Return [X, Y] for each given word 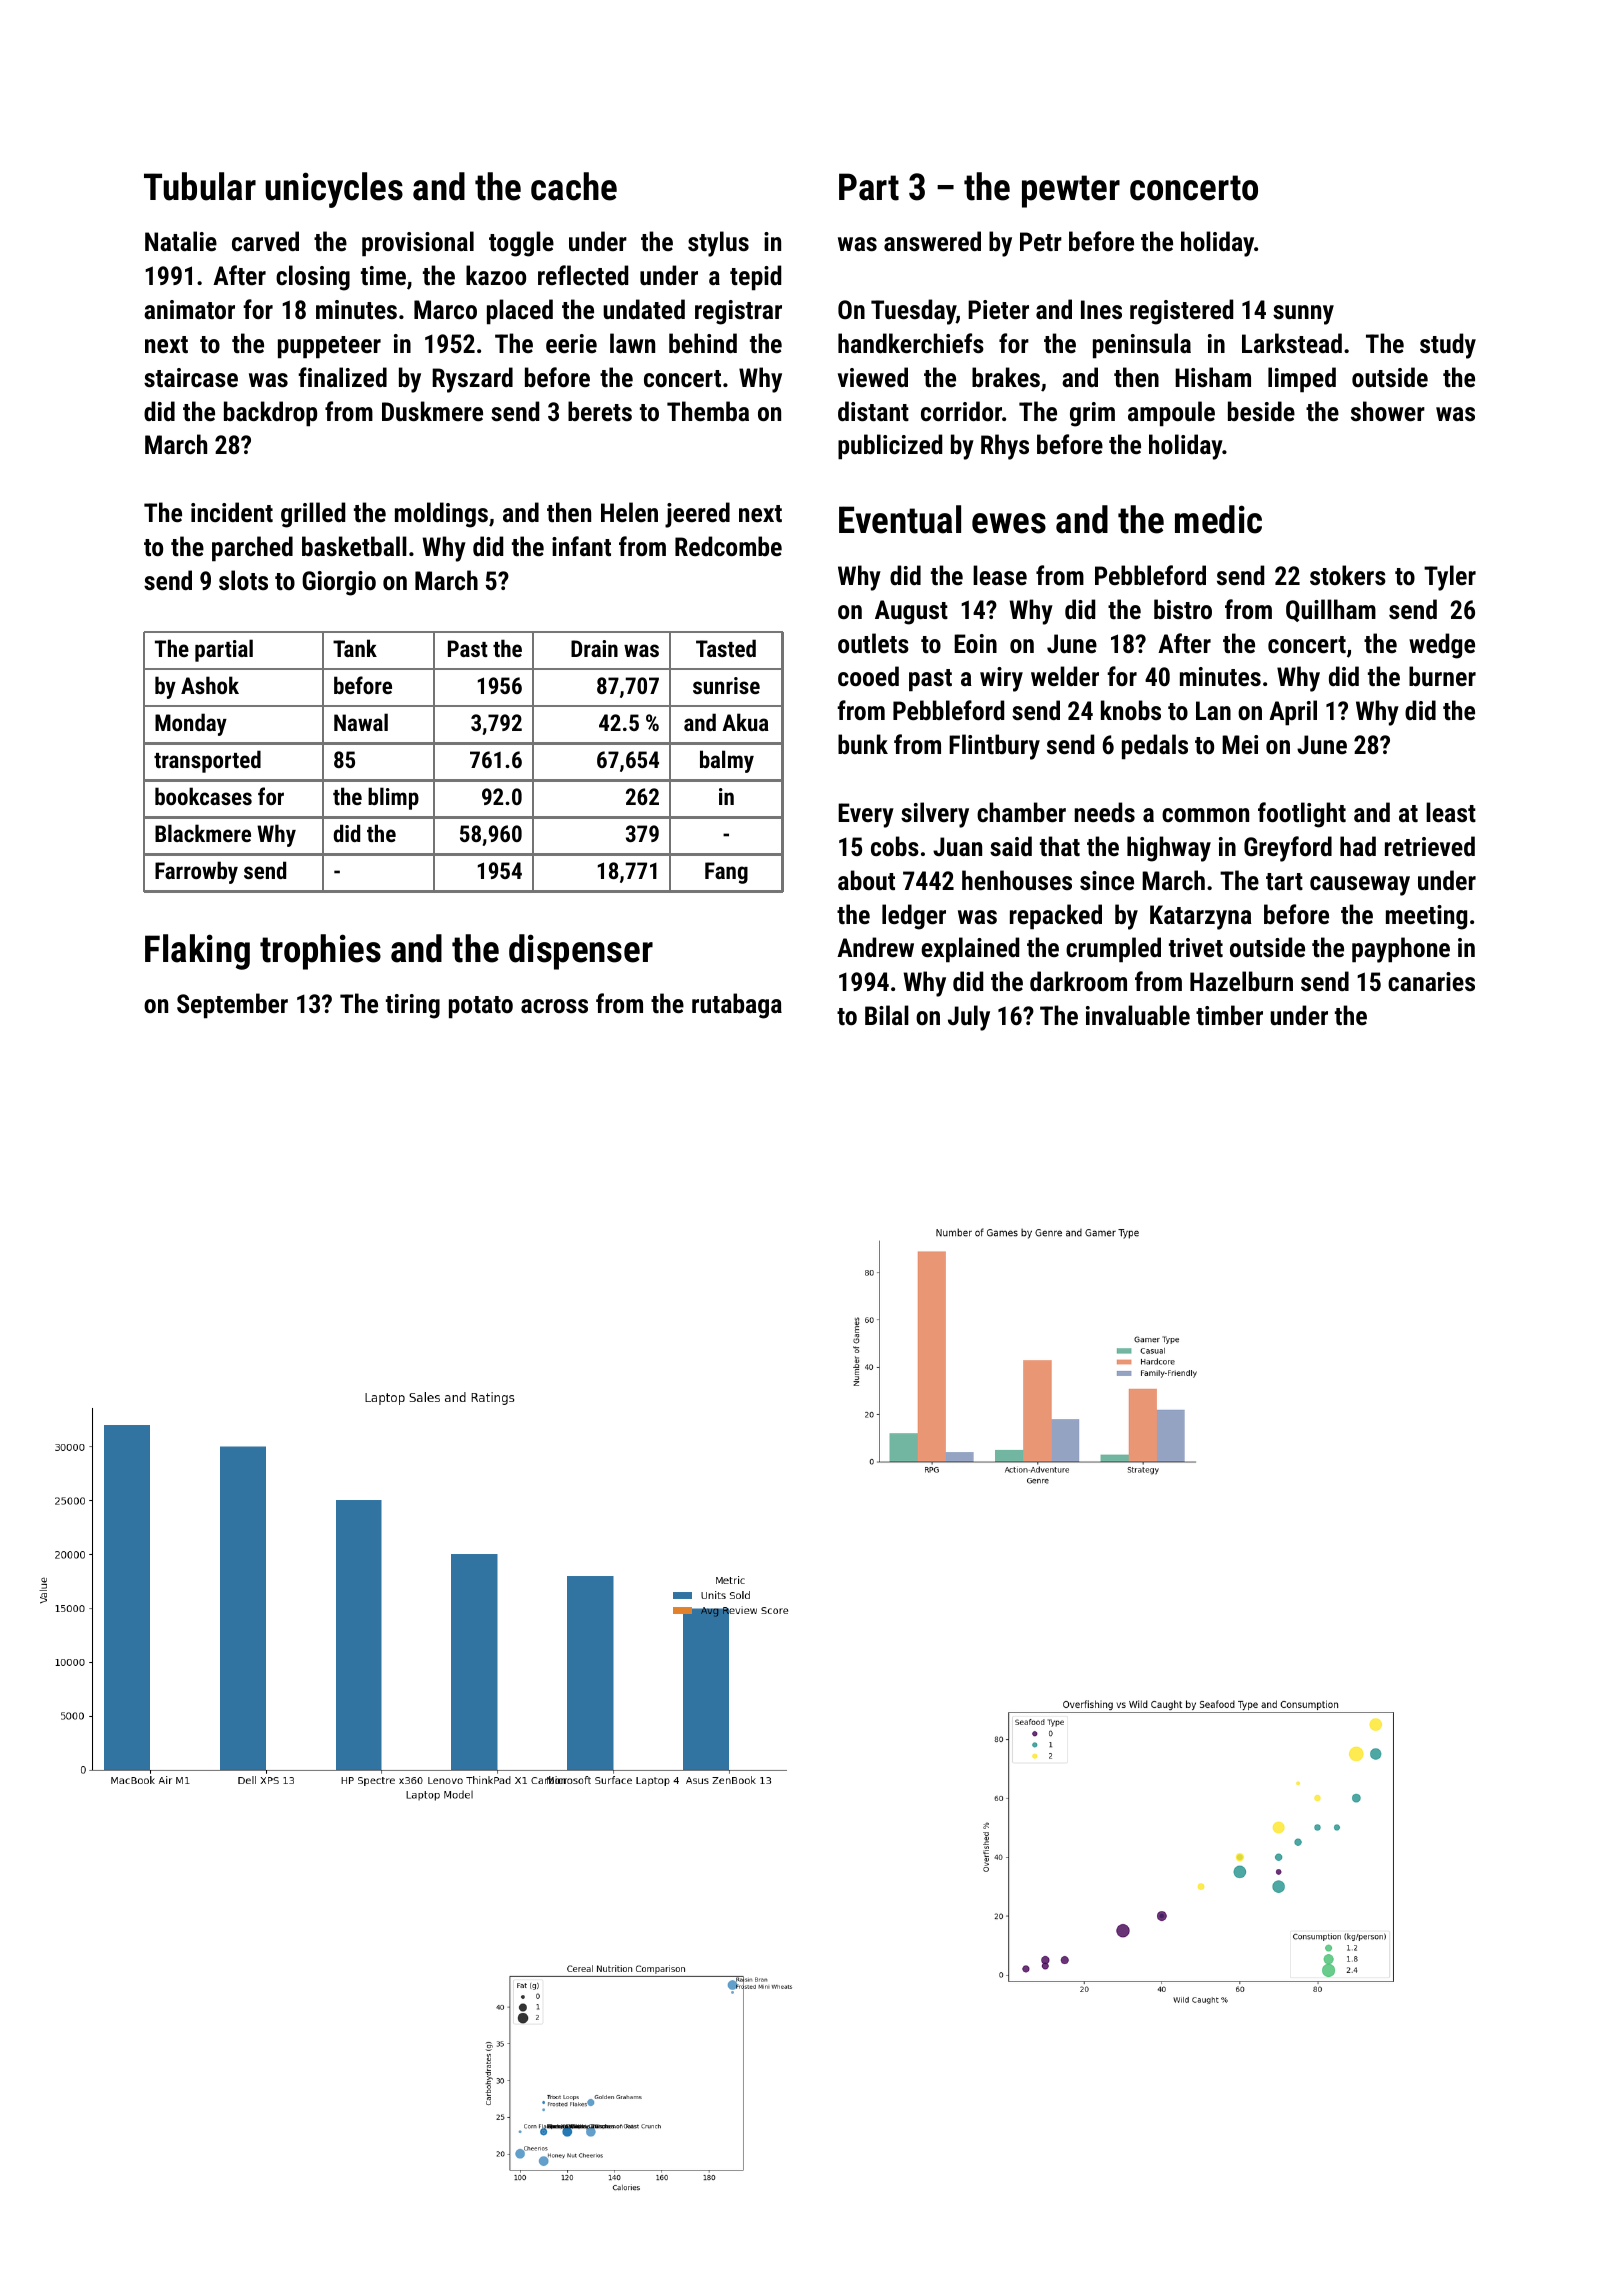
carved [265, 241]
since [1107, 880]
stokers [1348, 575]
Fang [726, 873]
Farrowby [196, 872]
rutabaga [737, 1006]
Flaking [197, 952]
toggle [521, 244]
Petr [1041, 241]
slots [243, 580]
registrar [738, 312]
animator [189, 309]
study [1448, 346]
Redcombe [728, 546]
